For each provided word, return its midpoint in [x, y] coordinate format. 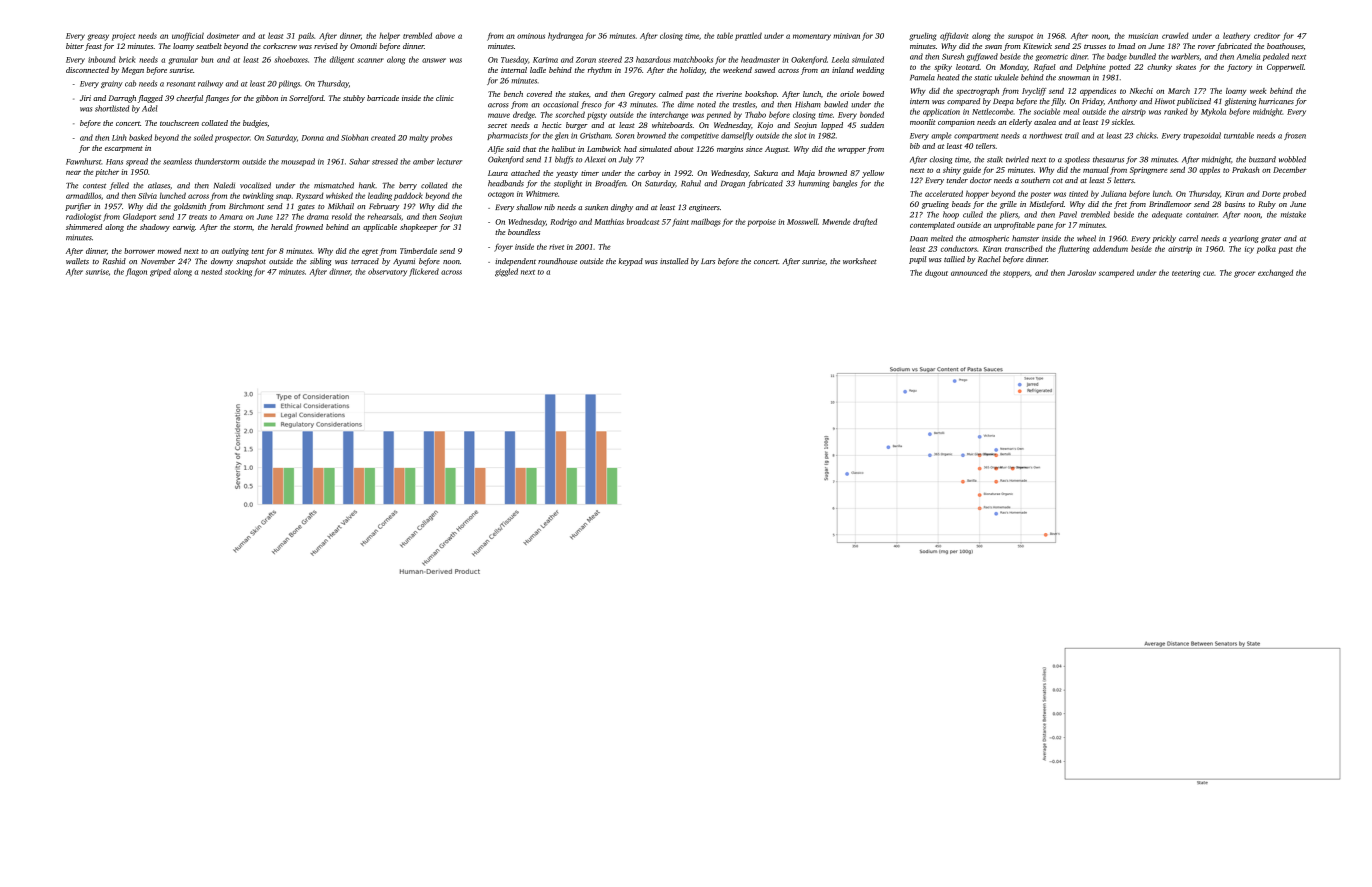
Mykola [1213, 112]
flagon [136, 272]
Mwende [836, 221]
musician [1143, 36]
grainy [112, 84]
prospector [232, 139]
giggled [506, 272]
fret [1120, 205]
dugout [936, 273]
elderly [1020, 123]
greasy [98, 37]
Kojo [765, 126]
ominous [531, 36]
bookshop [761, 95]
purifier [78, 207]
